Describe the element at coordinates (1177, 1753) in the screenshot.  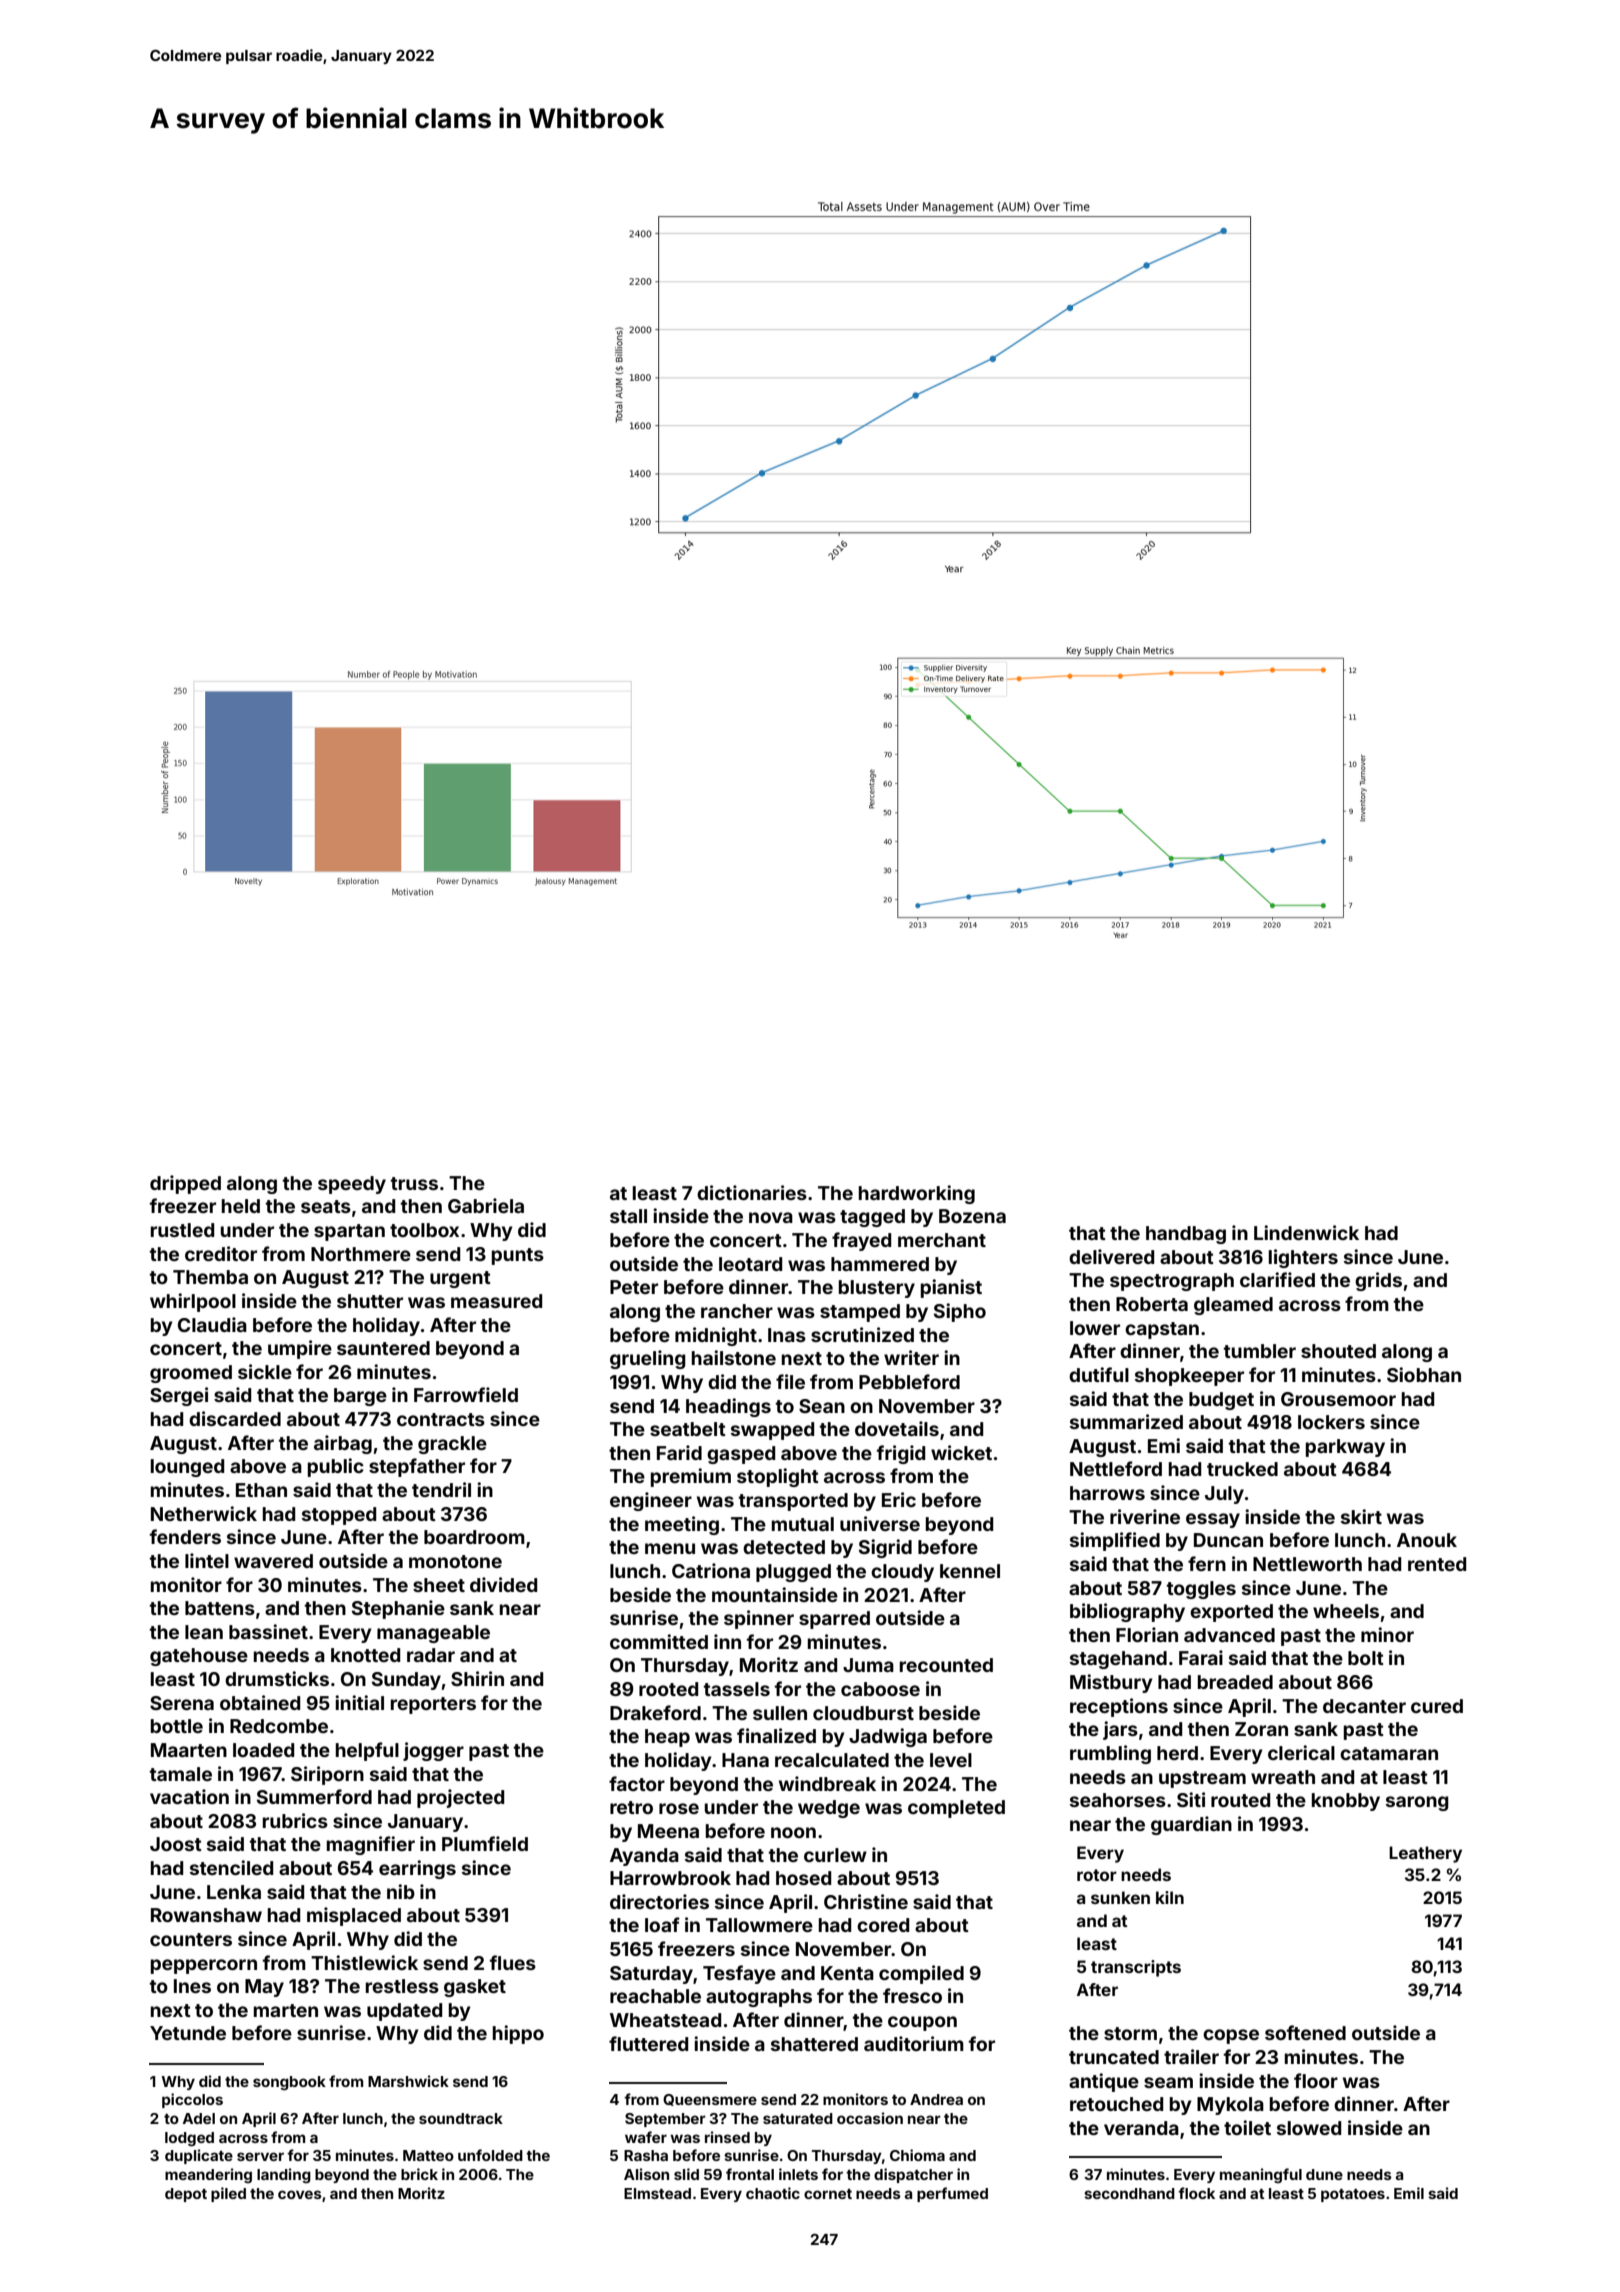
I see `herd` at that location.
